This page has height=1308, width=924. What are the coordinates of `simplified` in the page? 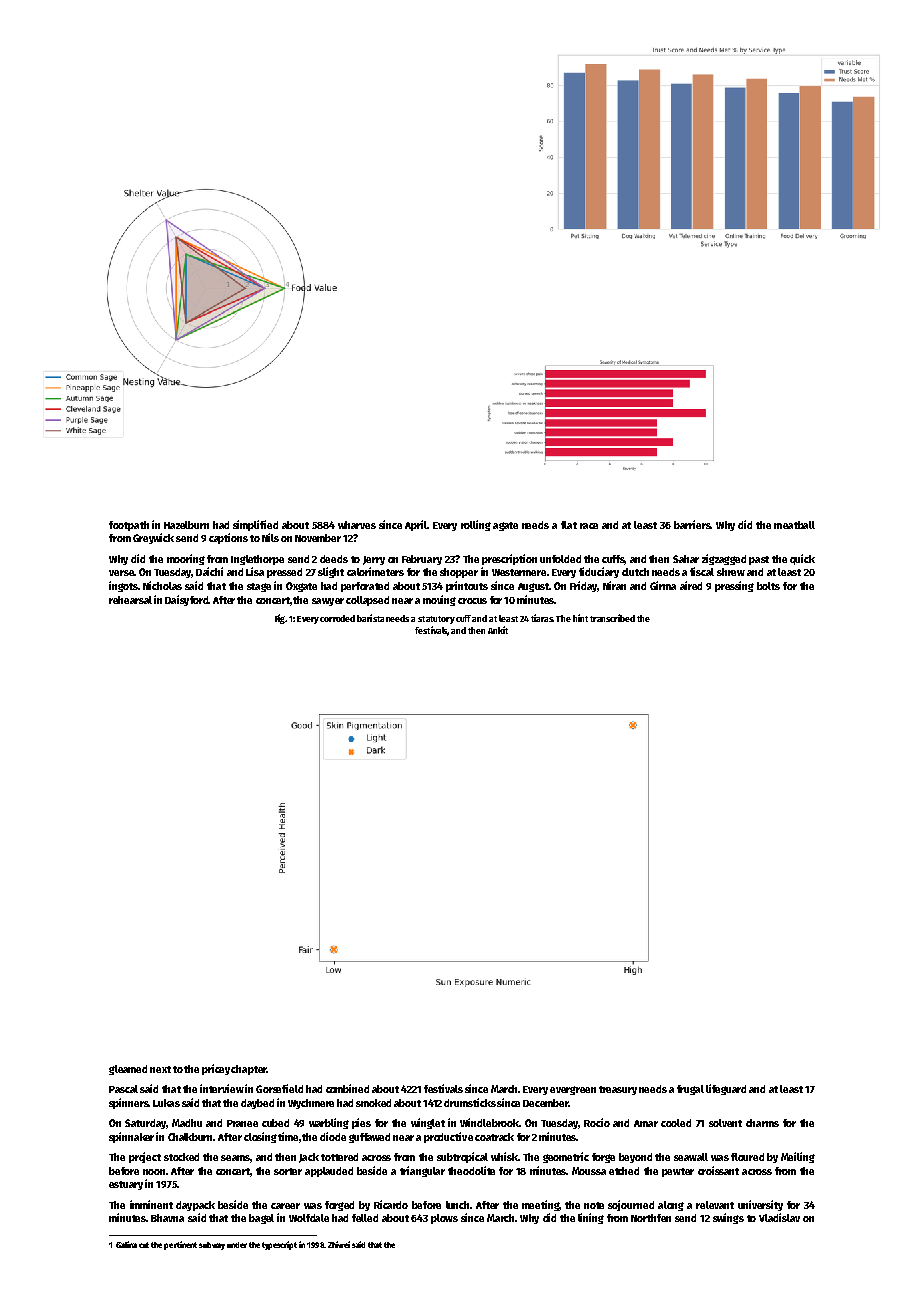 It's located at (255, 525).
